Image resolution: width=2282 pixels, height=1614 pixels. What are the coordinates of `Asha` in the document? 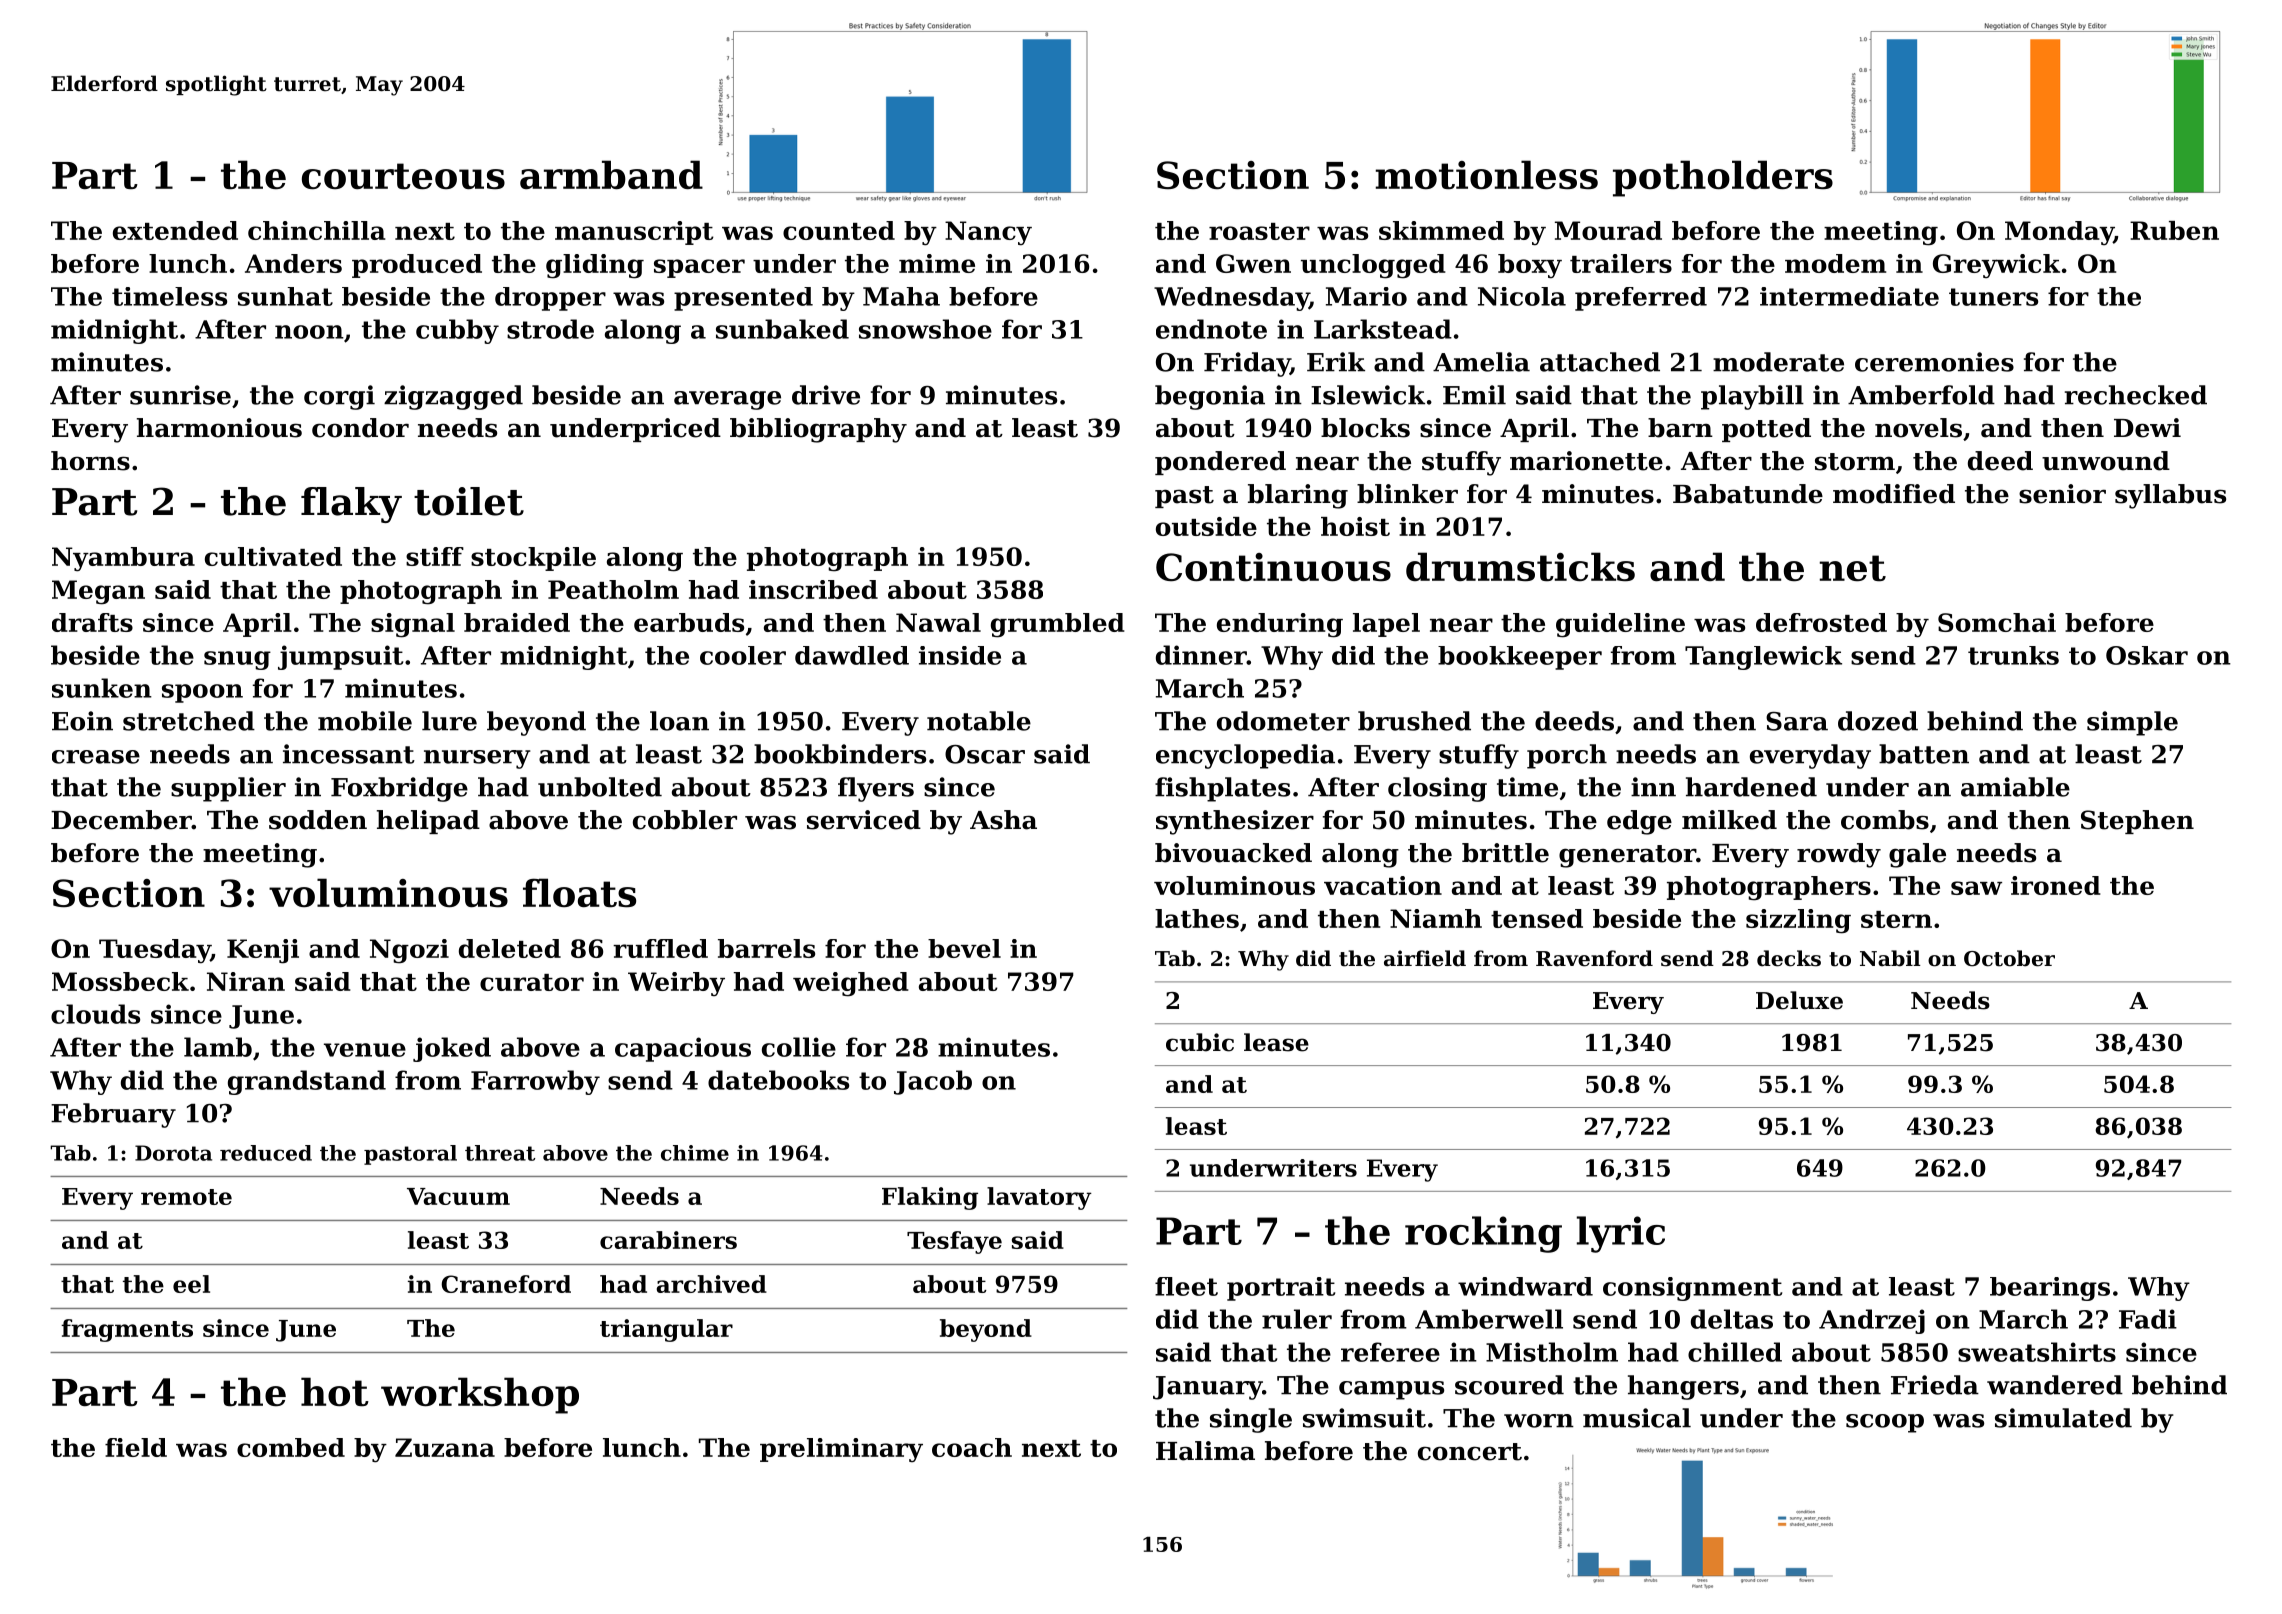 It's located at (1003, 820).
